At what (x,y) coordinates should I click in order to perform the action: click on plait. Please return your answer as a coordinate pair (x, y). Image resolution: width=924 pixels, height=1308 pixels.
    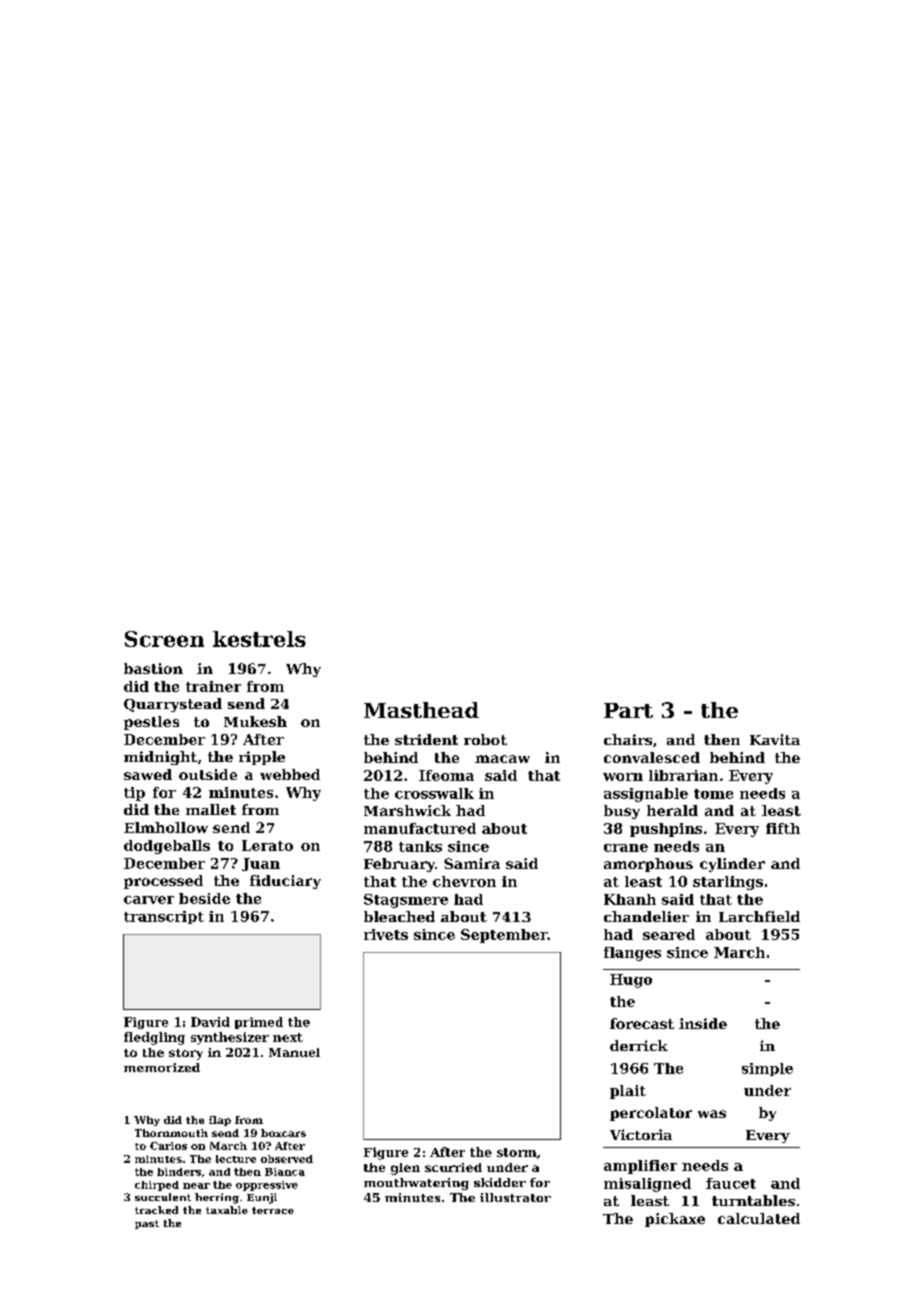
    Looking at the image, I should click on (628, 1092).
